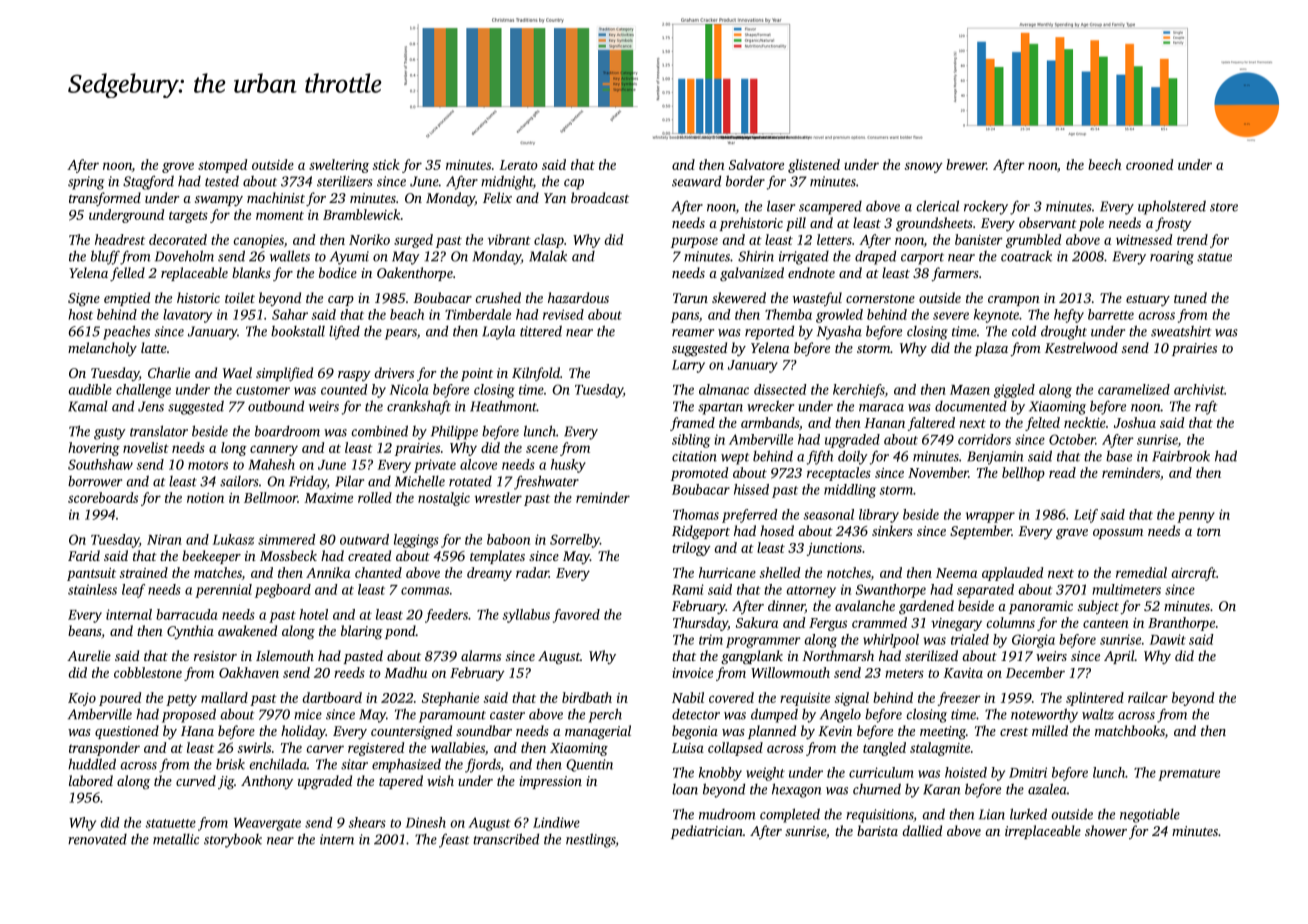 This page has height=924, width=1308. Describe the element at coordinates (509, 239) in the page. I see `vibrant` at that location.
